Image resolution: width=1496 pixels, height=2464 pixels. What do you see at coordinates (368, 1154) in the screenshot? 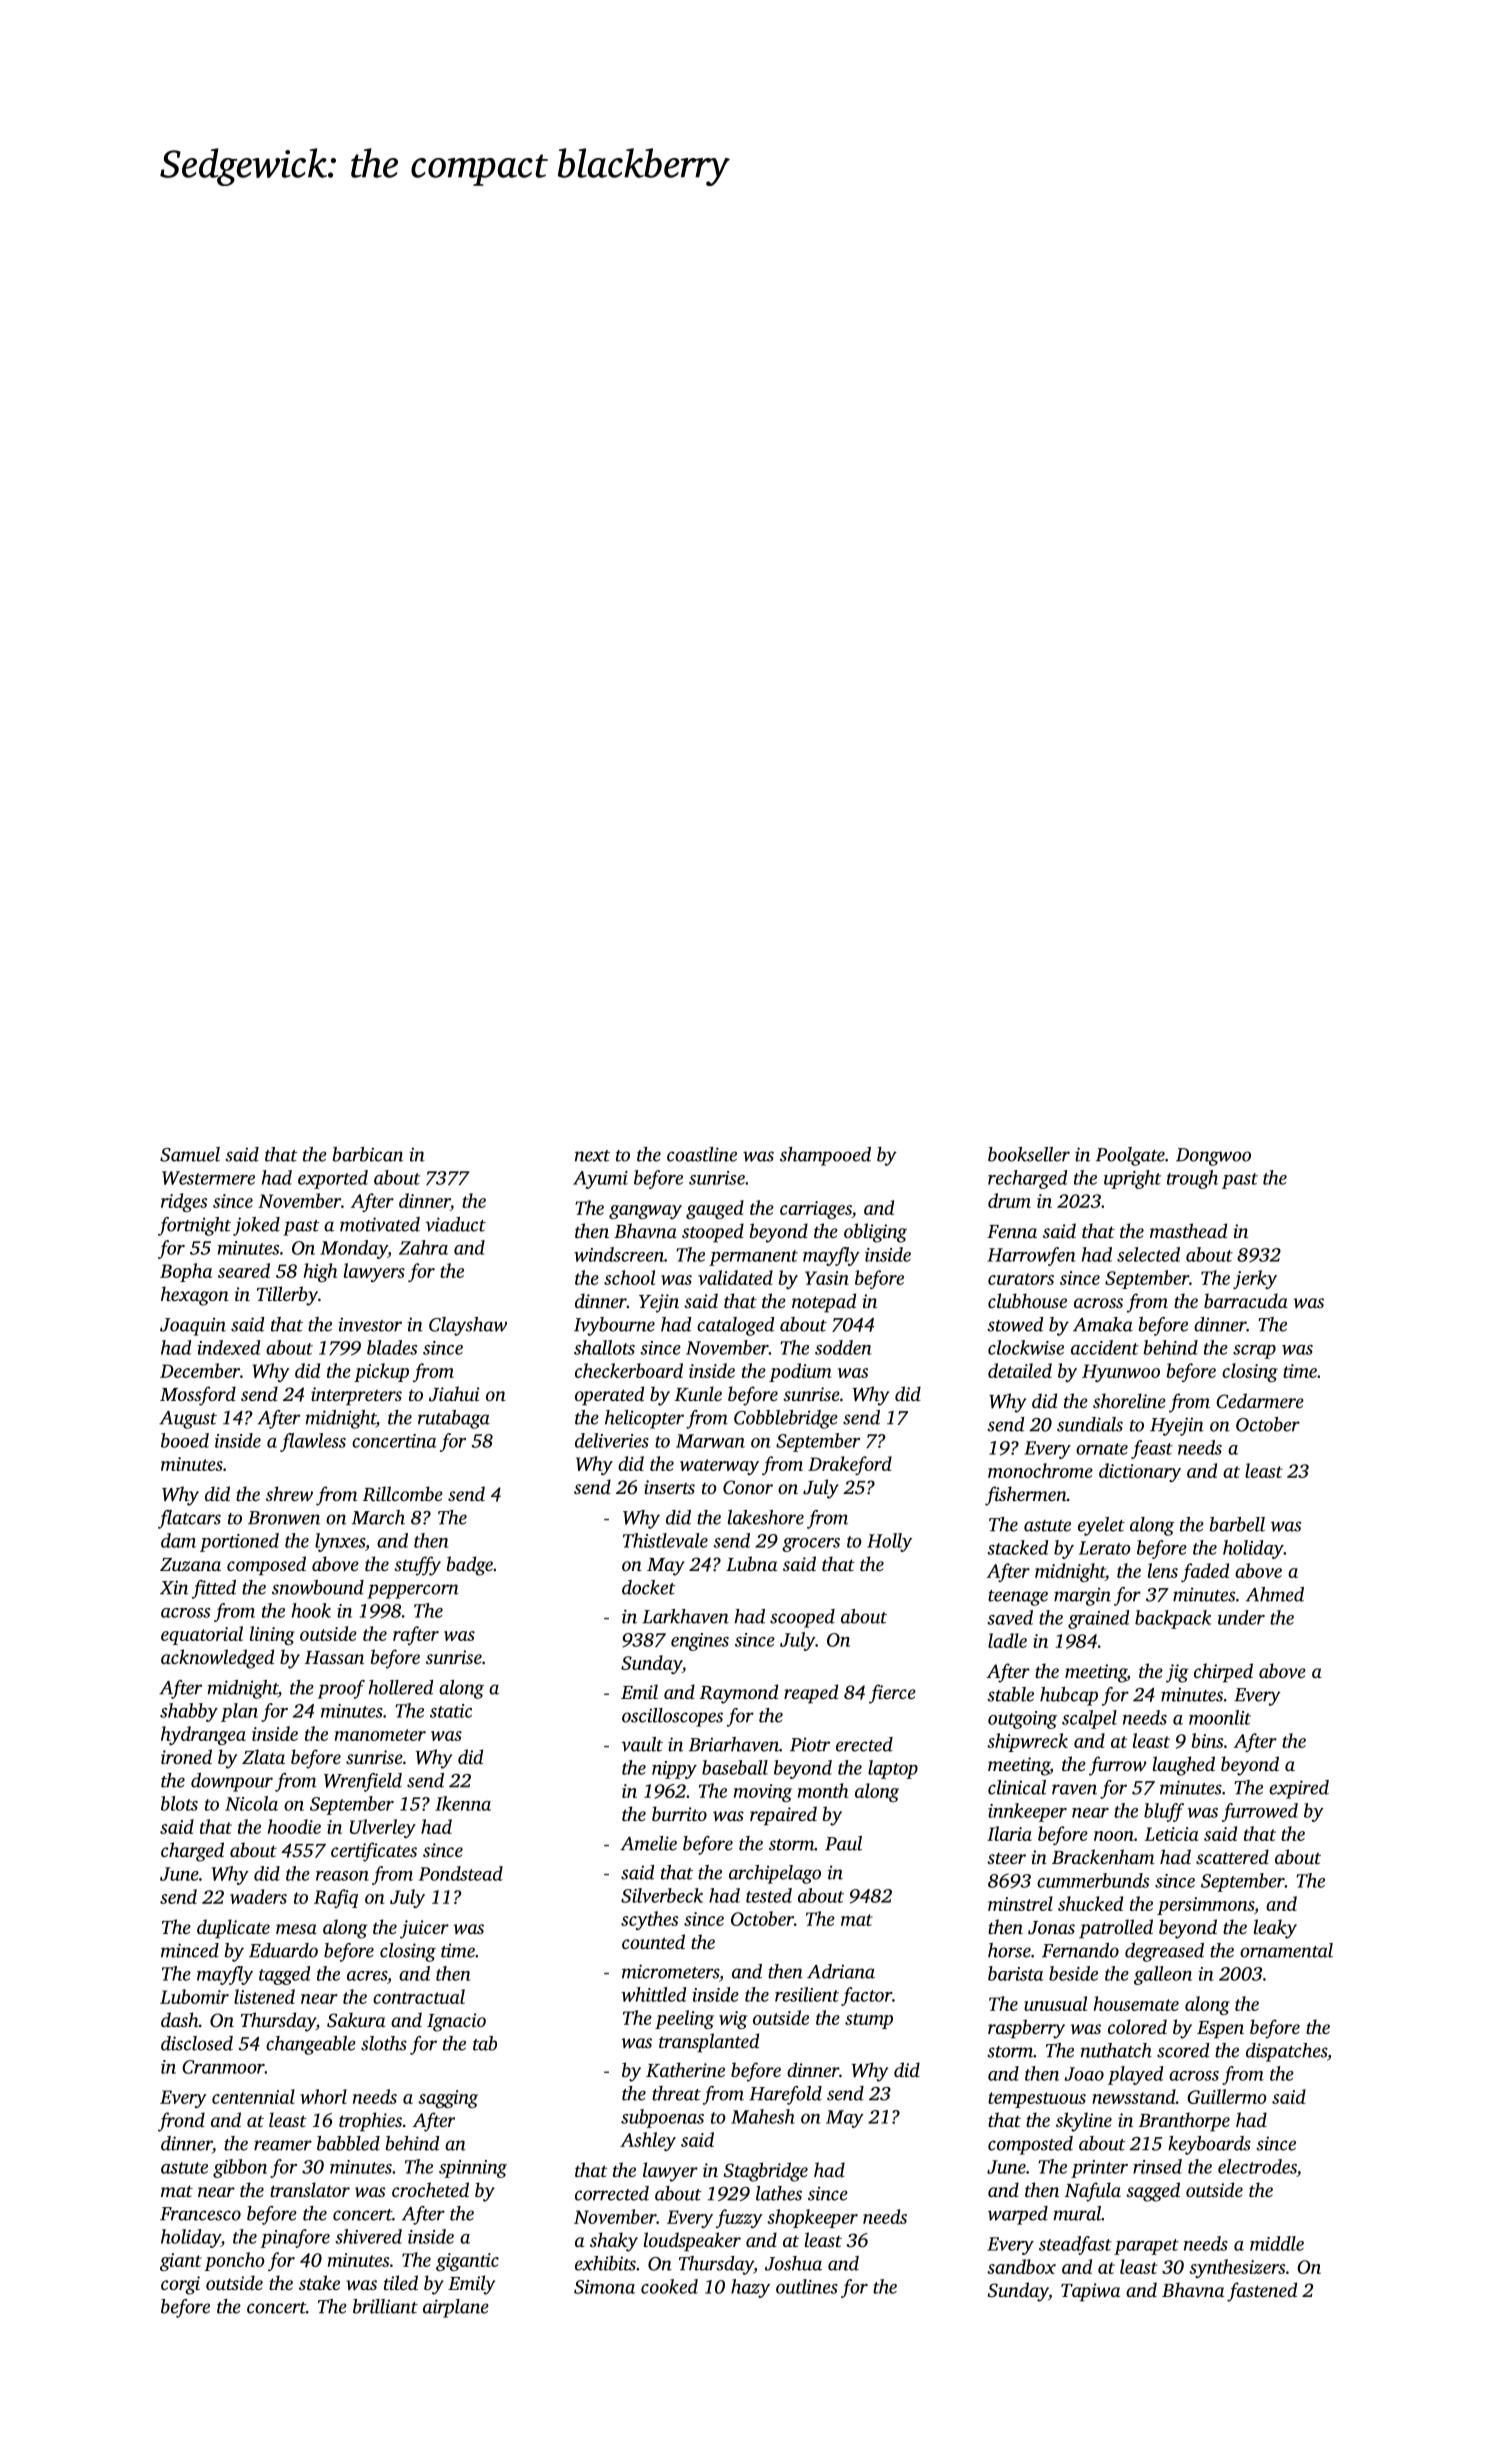
I see `barbican` at bounding box center [368, 1154].
